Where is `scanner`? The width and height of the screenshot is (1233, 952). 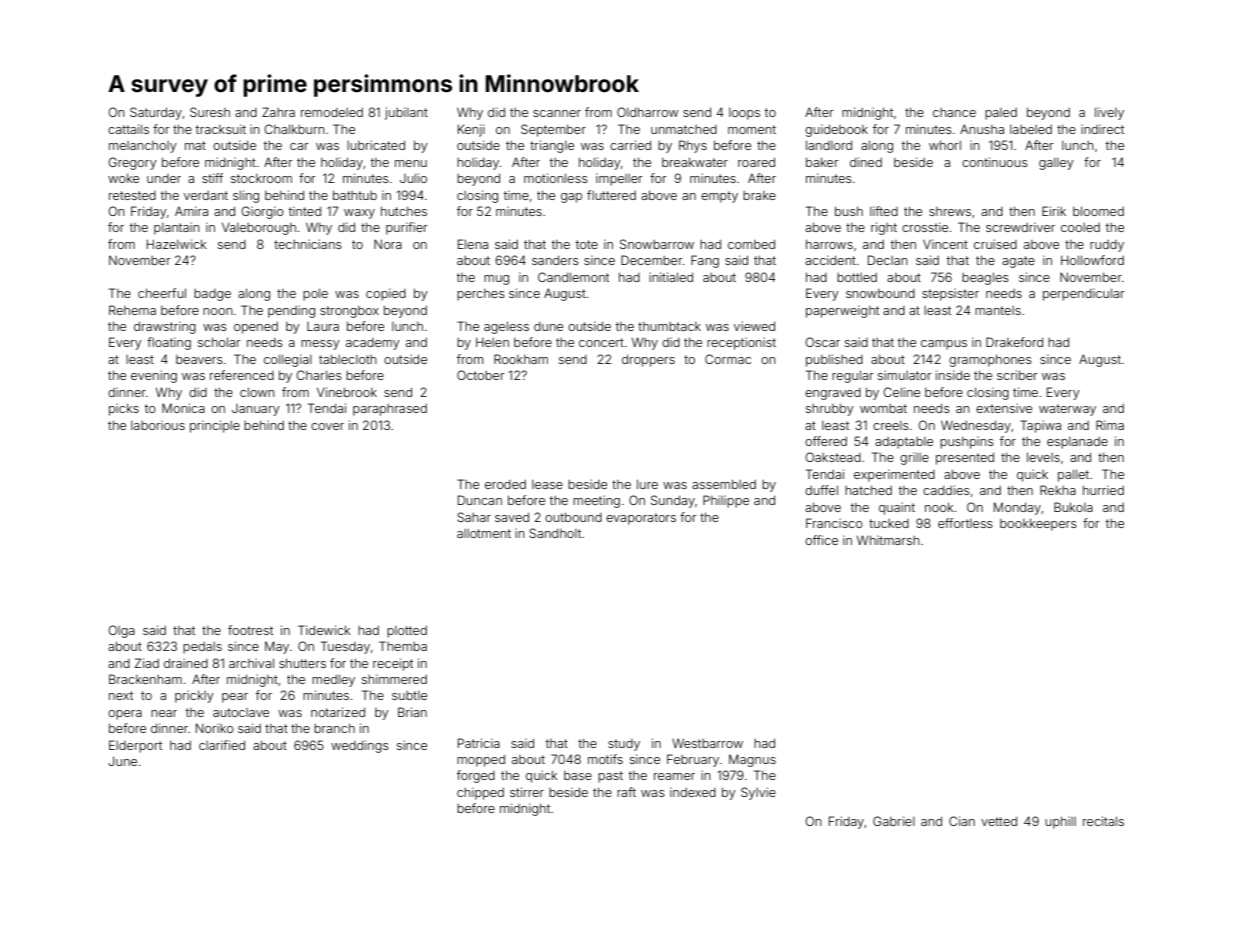
scanner is located at coordinates (557, 113).
